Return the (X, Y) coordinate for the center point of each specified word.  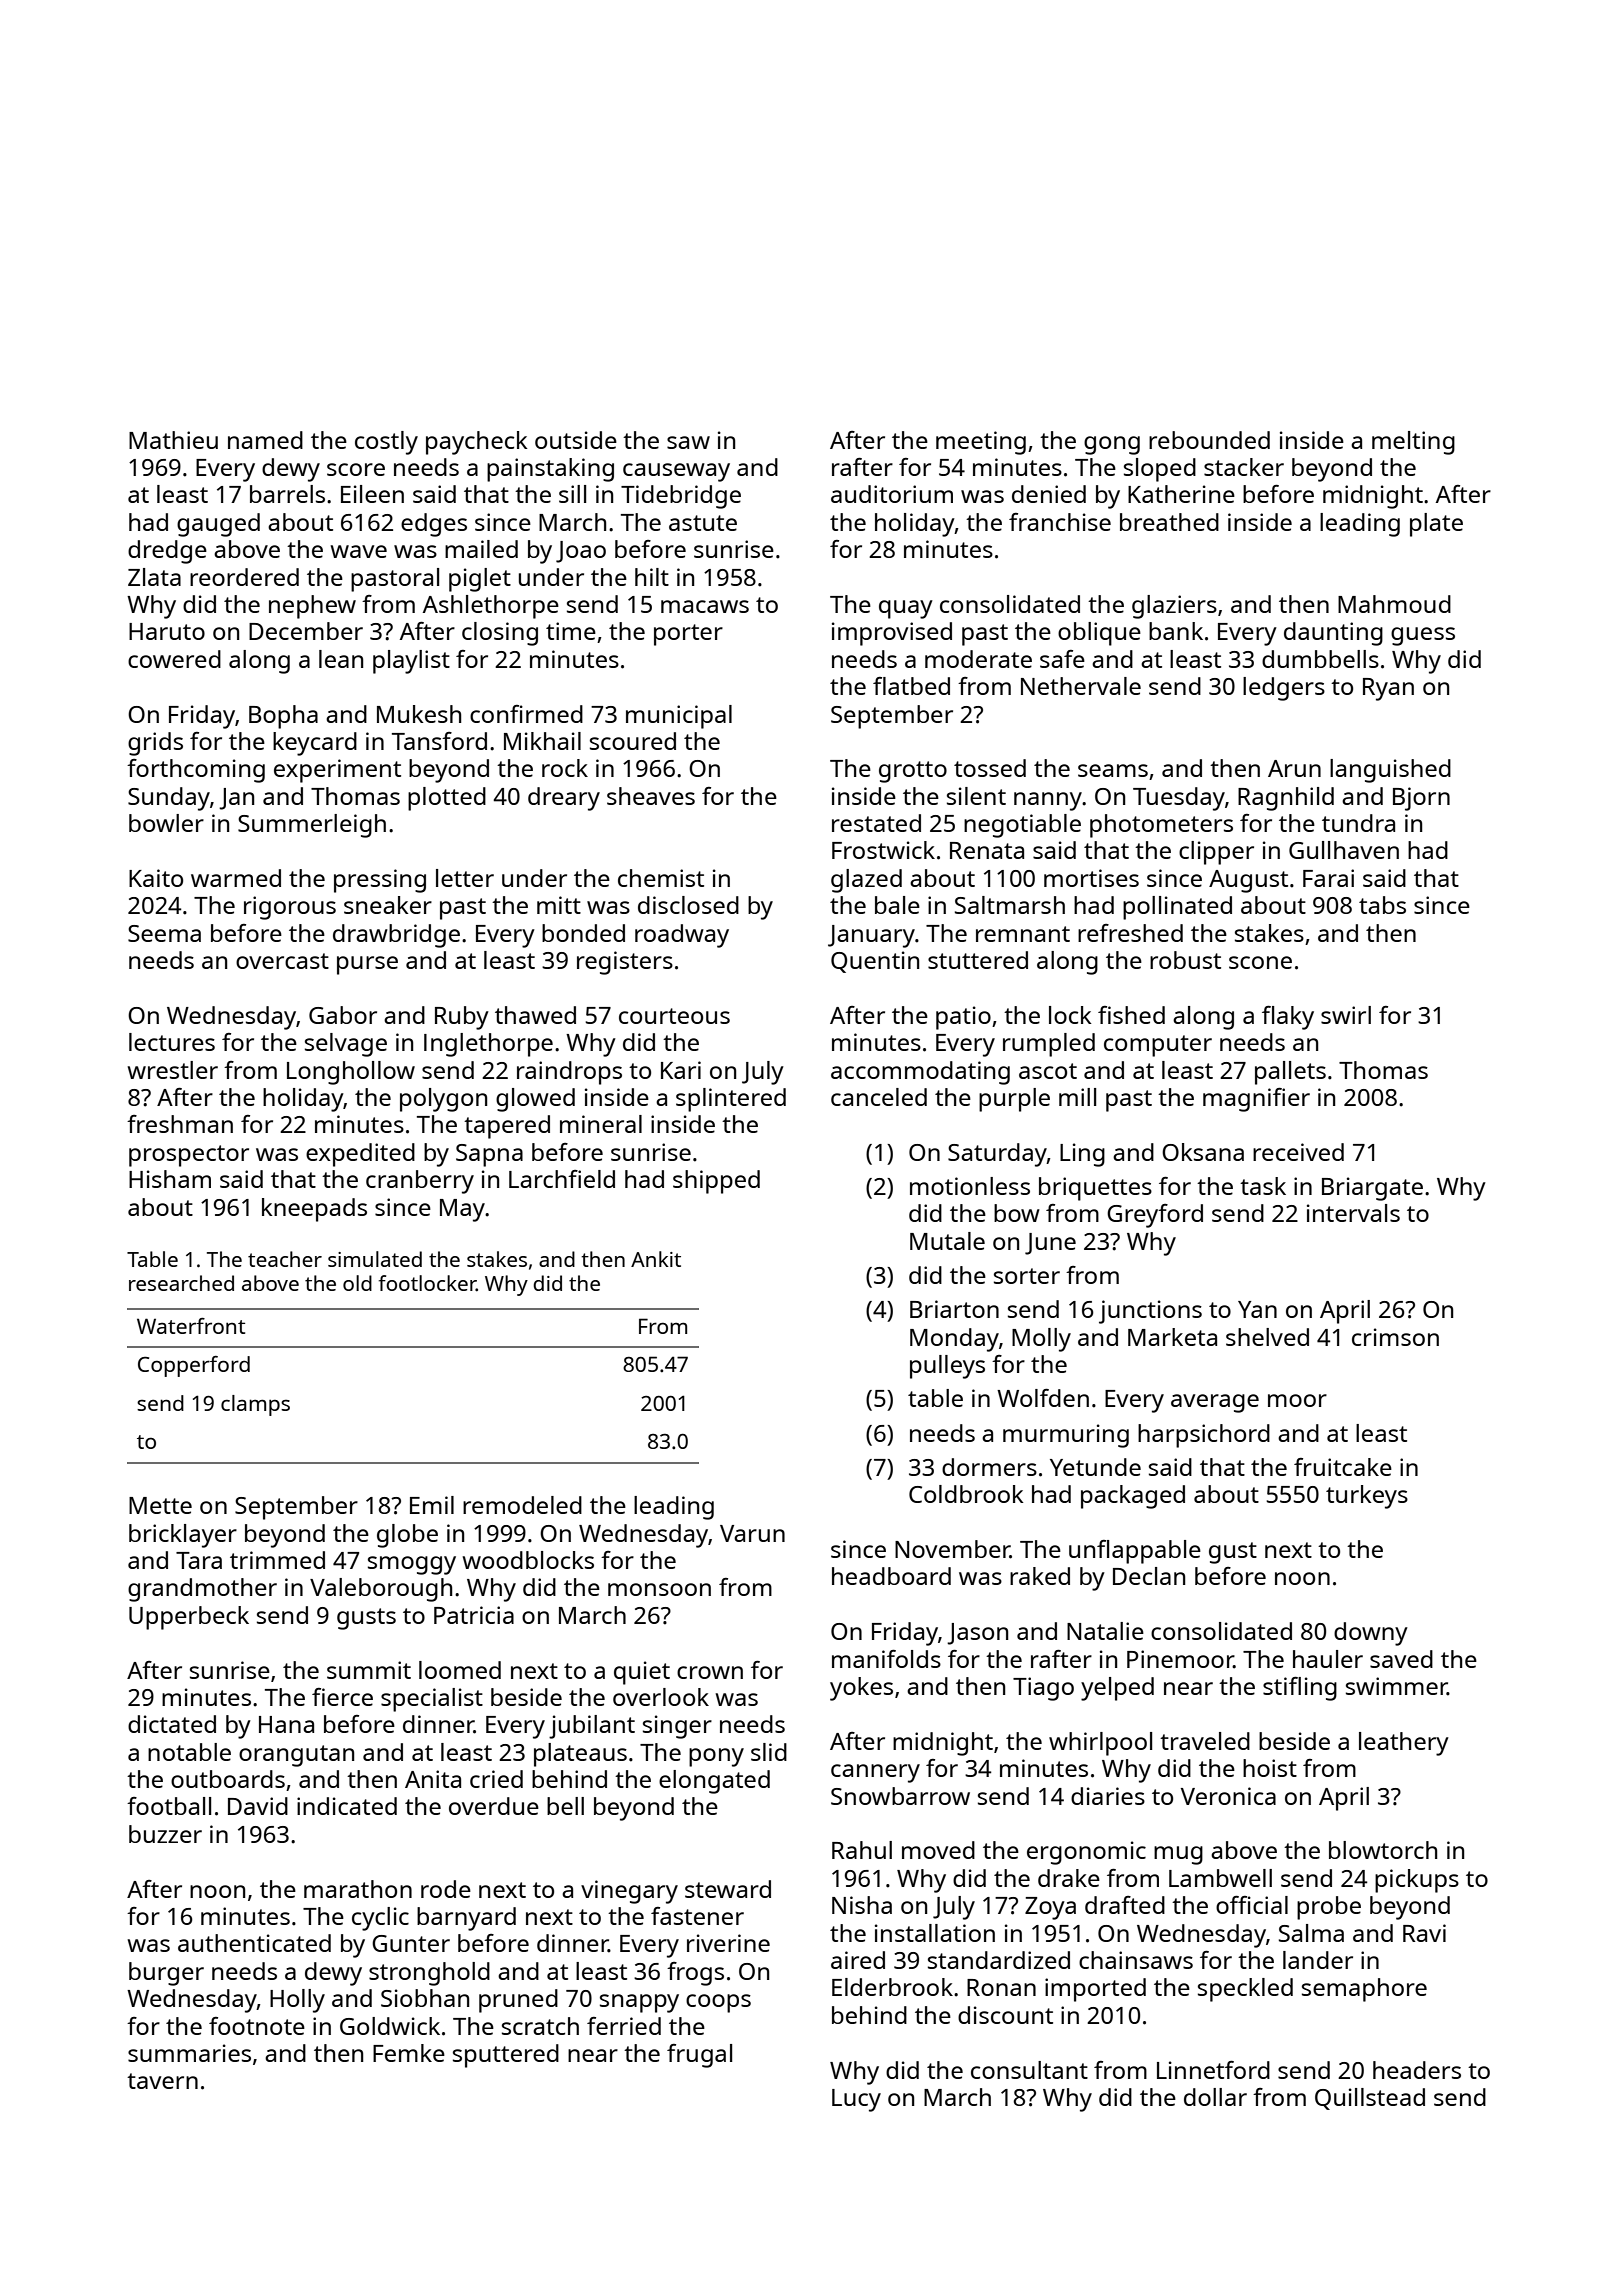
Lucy (856, 2100)
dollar (1215, 2097)
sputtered (506, 2056)
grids (155, 744)
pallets (1290, 1073)
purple (1014, 1100)
